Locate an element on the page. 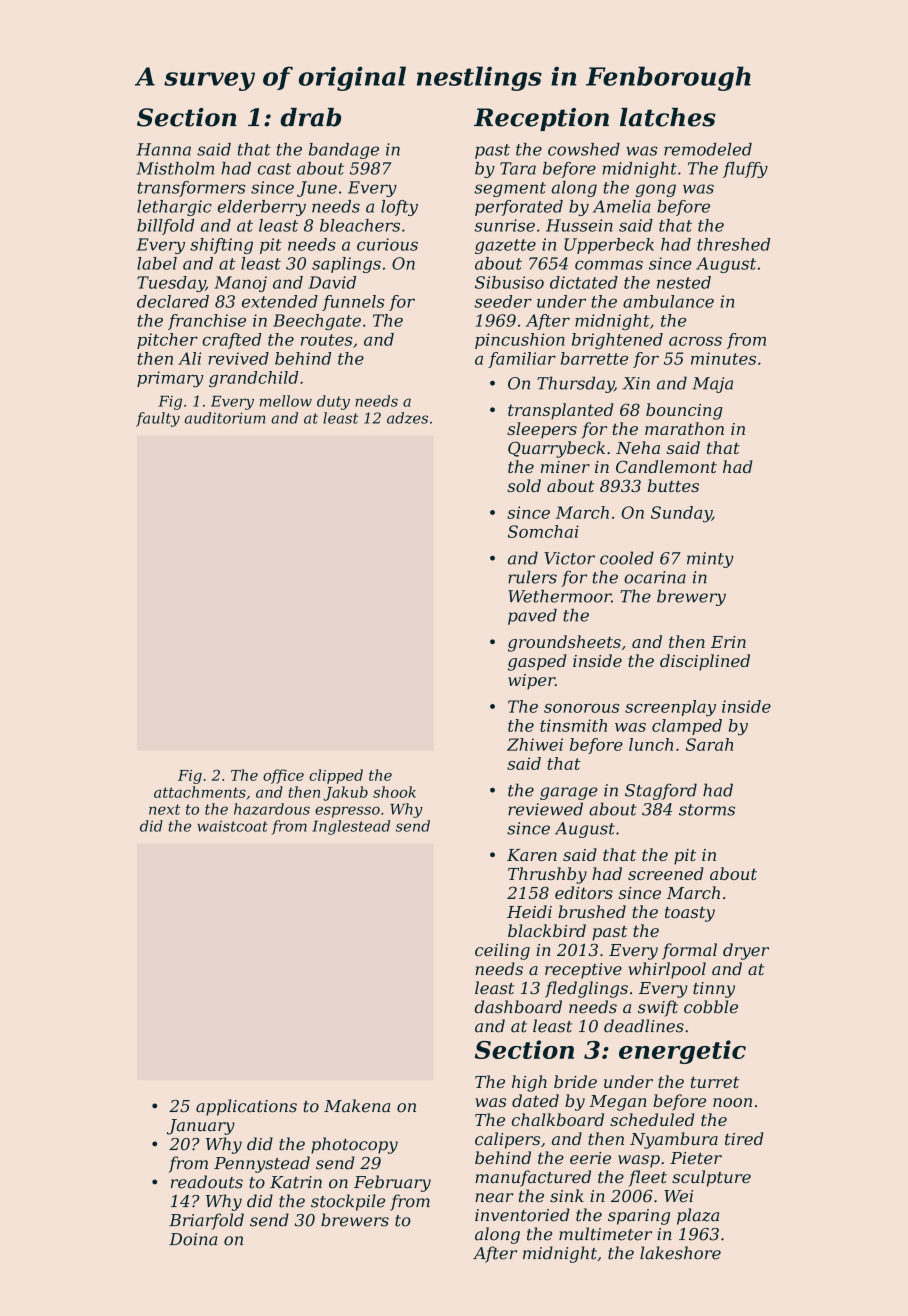 This document has width=908, height=1316. brewers is located at coordinates (355, 1220).
